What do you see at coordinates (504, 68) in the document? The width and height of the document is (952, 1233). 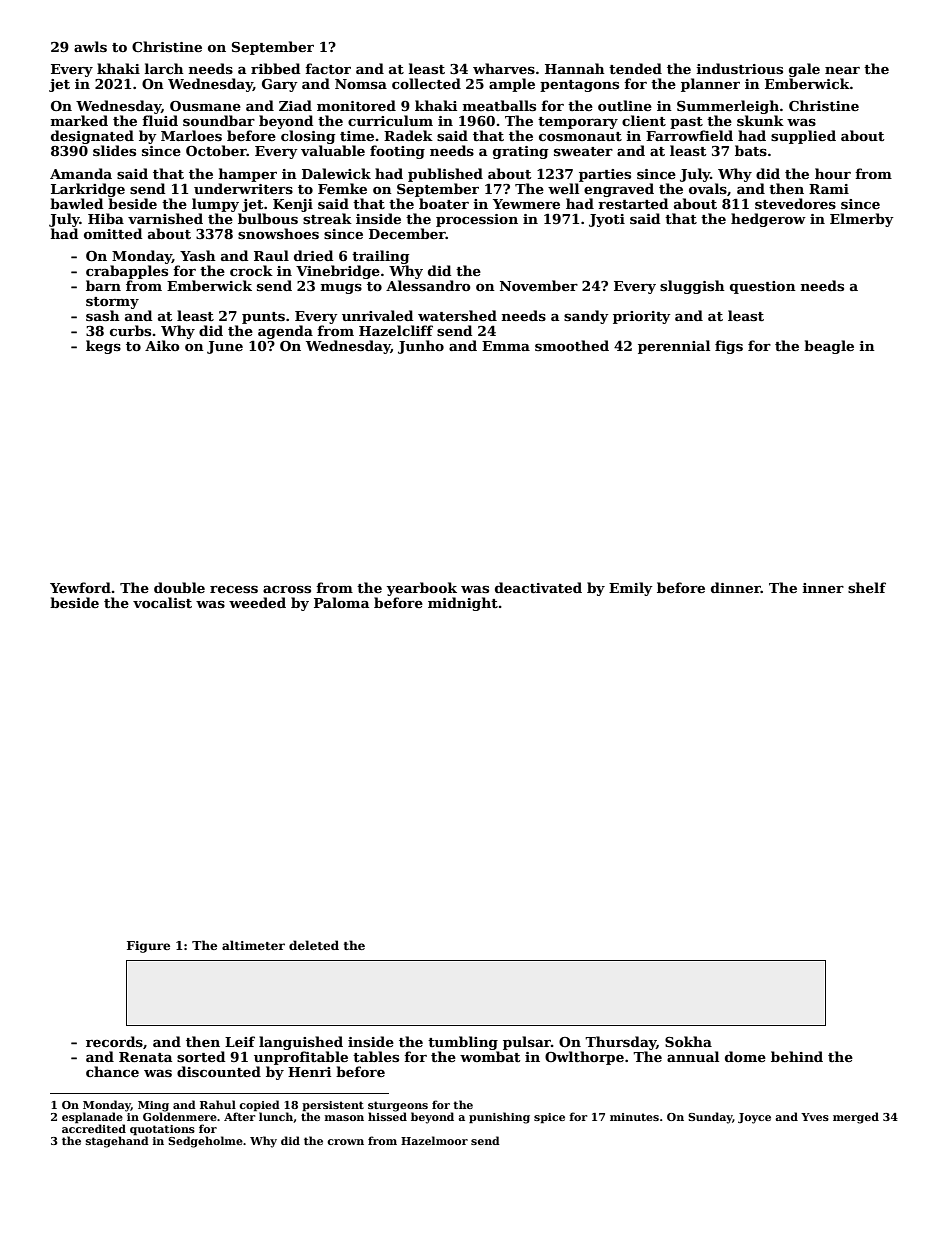 I see `wharves` at bounding box center [504, 68].
